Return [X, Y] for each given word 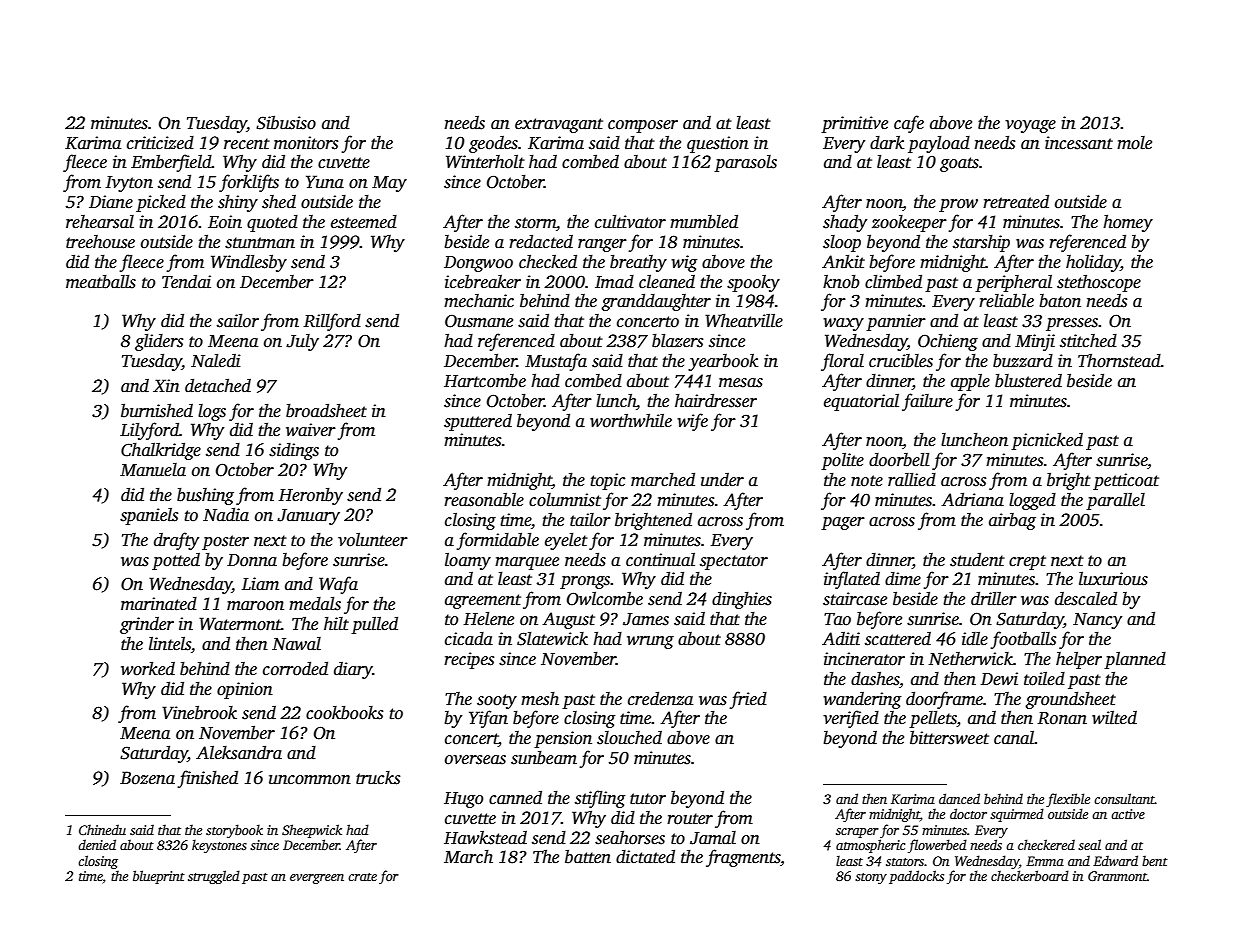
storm [535, 223]
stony [871, 878]
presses [1072, 324]
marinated [159, 604]
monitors [306, 143]
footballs [1023, 640]
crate [362, 877]
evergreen [317, 879]
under [722, 480]
